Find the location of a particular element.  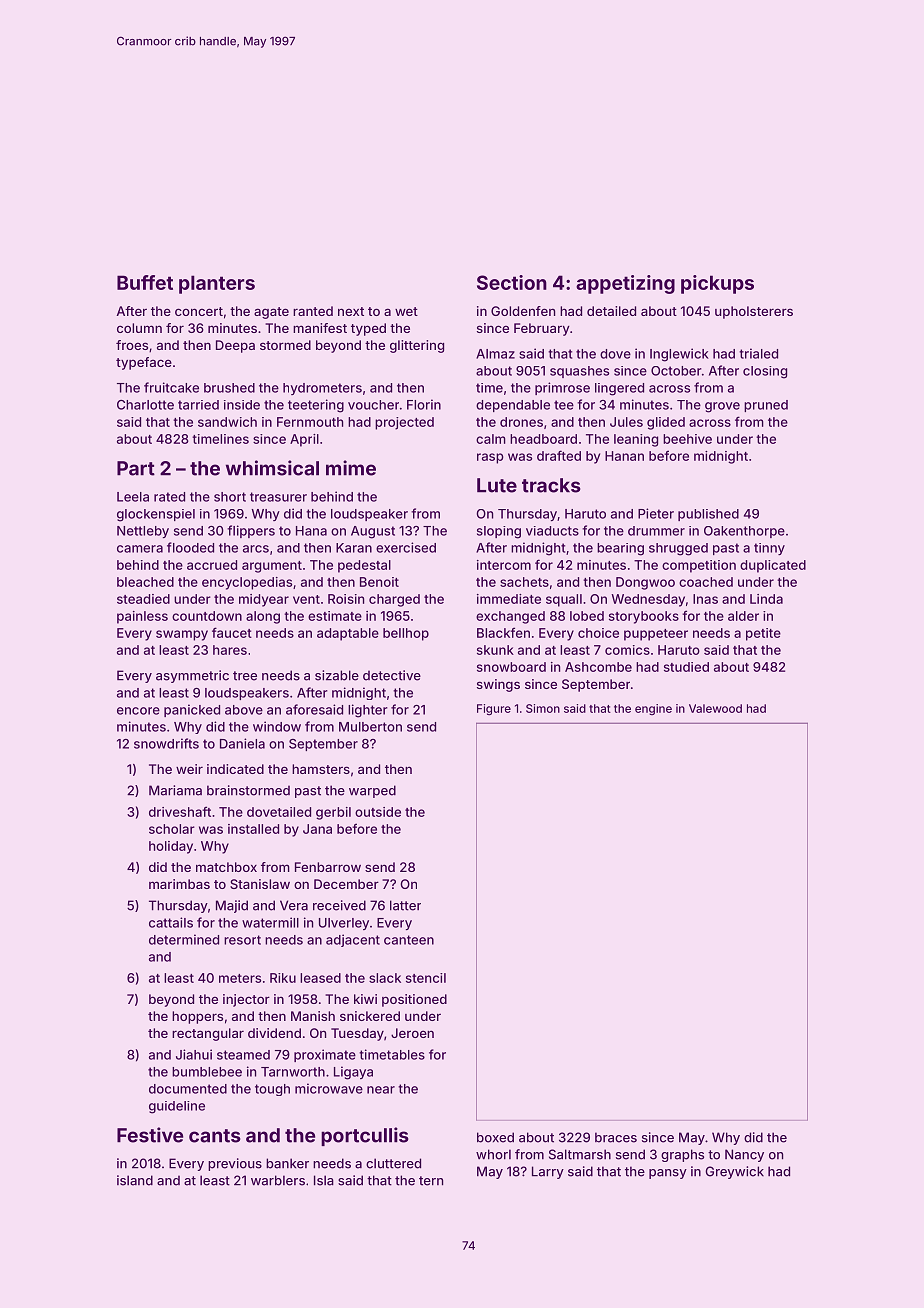

stencil is located at coordinates (426, 978).
